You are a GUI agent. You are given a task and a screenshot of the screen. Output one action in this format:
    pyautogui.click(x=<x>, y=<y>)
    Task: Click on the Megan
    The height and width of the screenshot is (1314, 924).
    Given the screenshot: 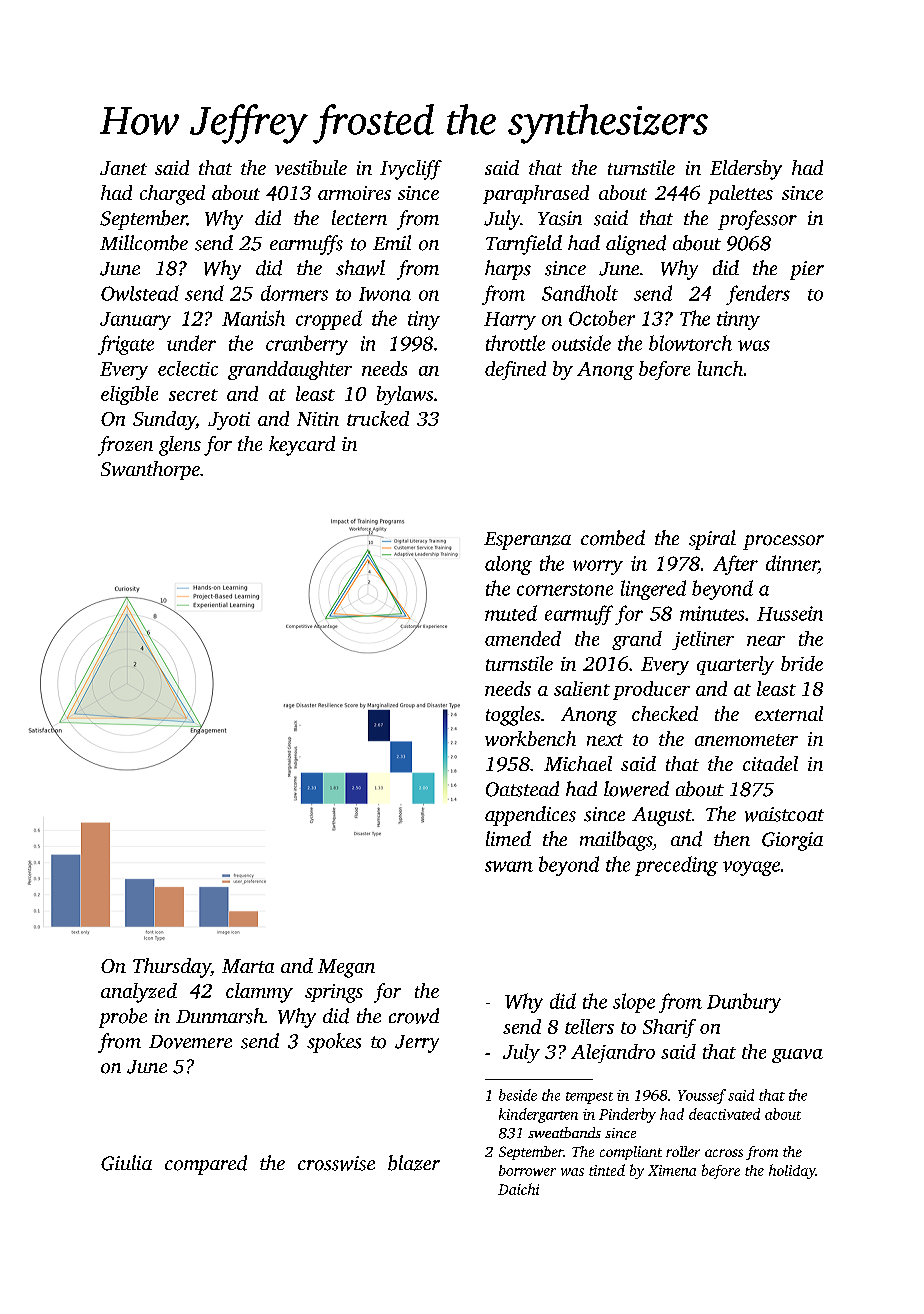 What is the action you would take?
    pyautogui.click(x=346, y=968)
